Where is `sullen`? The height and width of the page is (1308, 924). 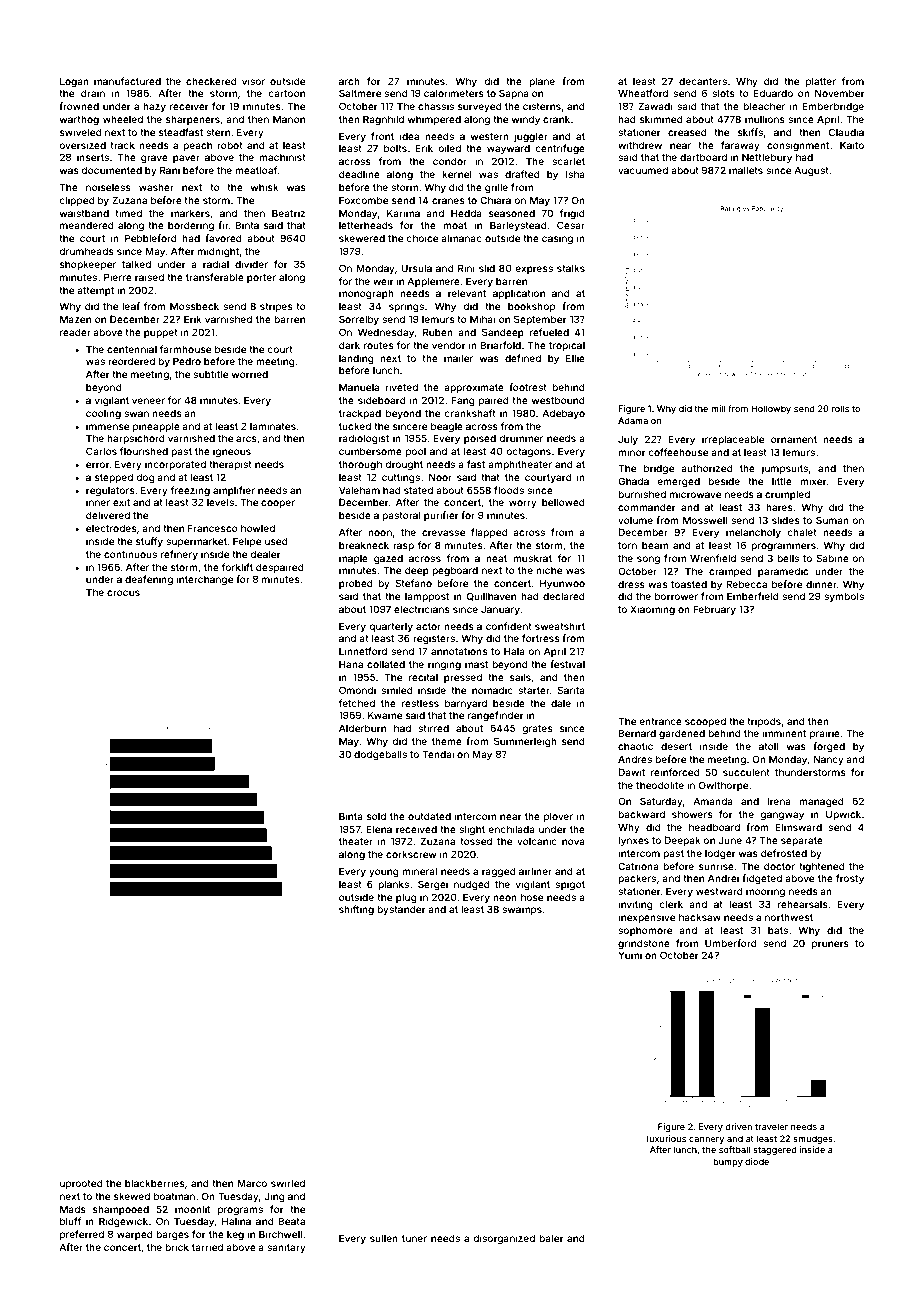
sullen is located at coordinates (384, 1238).
